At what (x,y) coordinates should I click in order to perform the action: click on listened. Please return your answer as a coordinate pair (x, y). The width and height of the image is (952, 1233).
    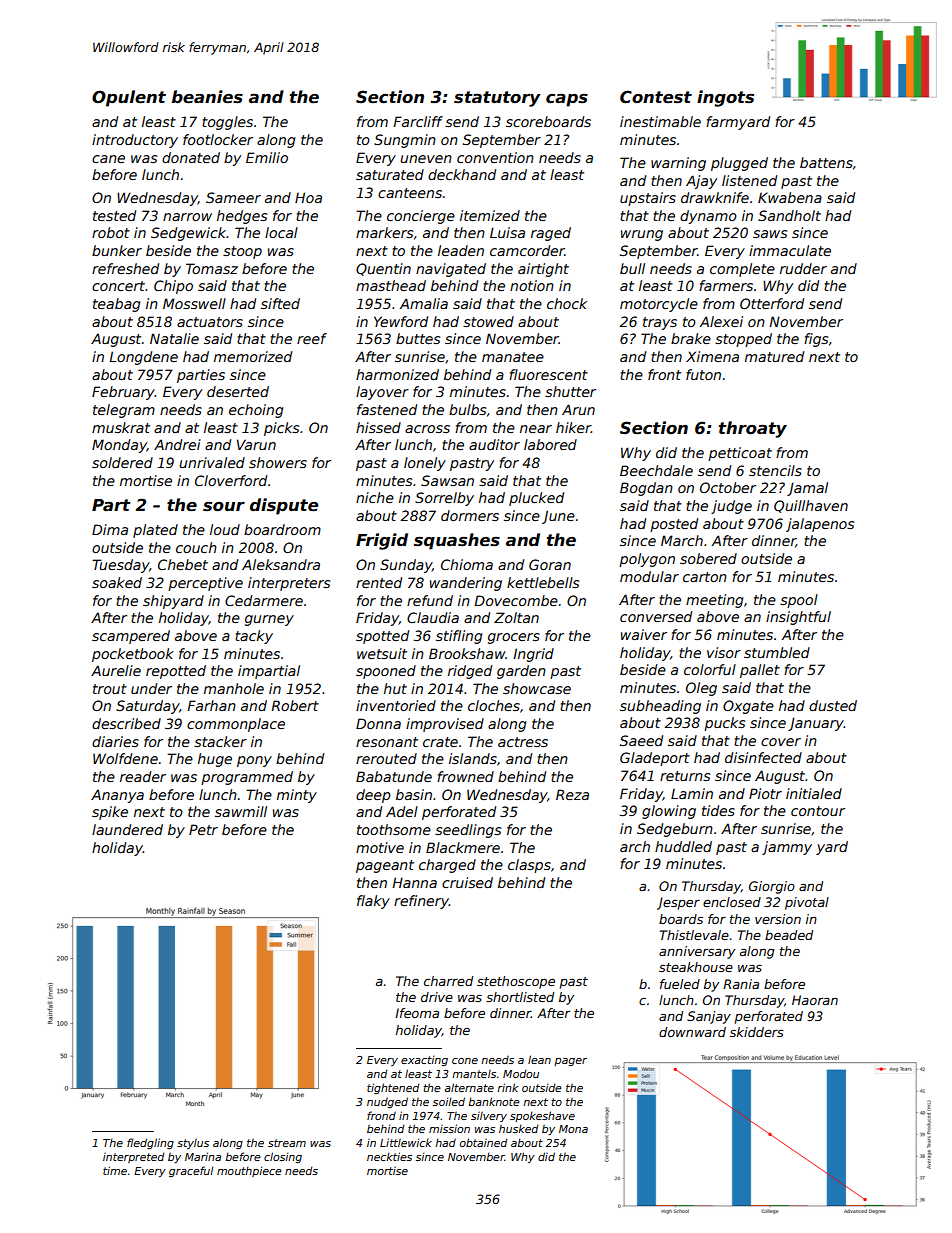
    Looking at the image, I should click on (749, 180).
